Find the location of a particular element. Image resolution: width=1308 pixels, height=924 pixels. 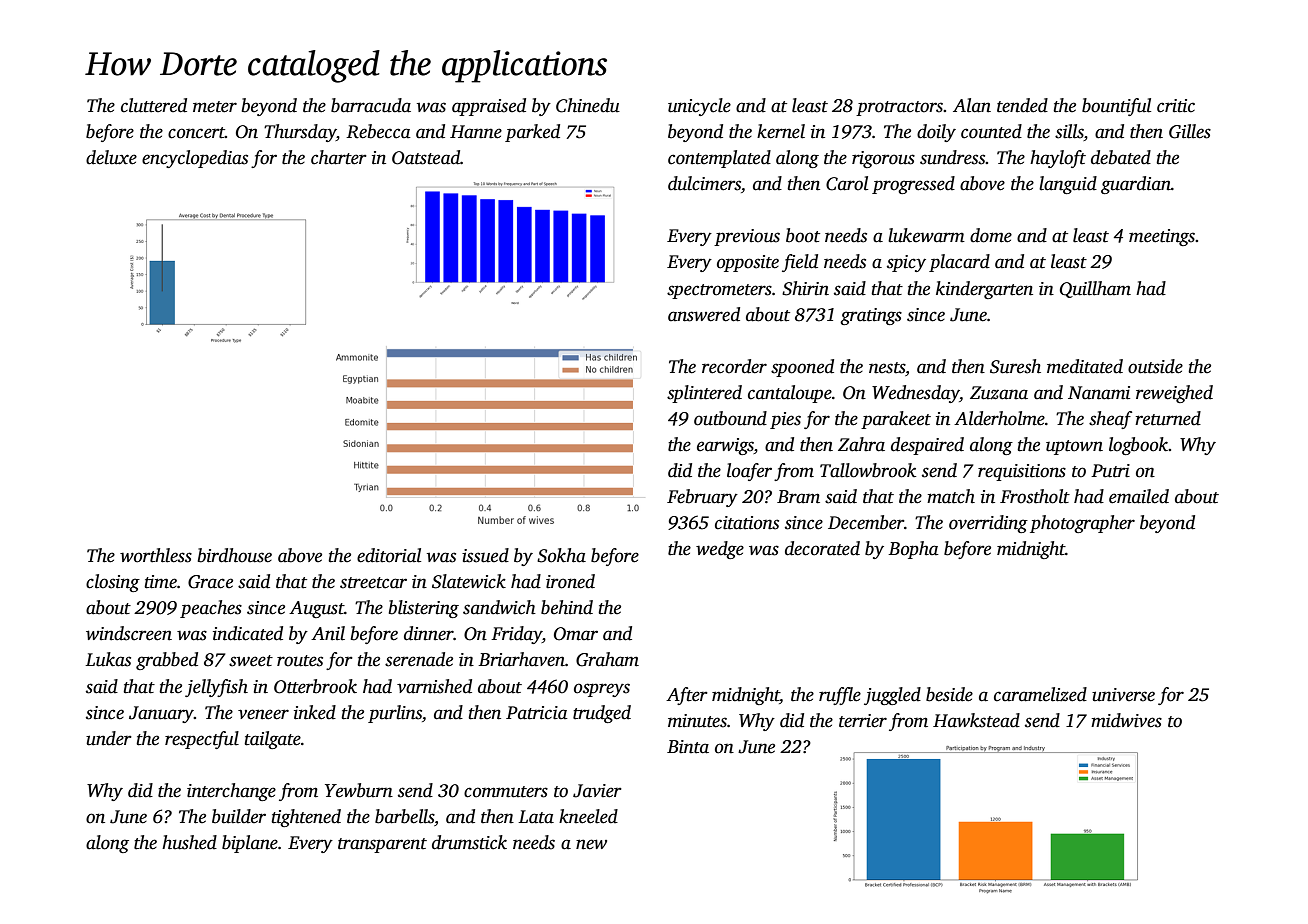

requisitions is located at coordinates (1022, 472).
